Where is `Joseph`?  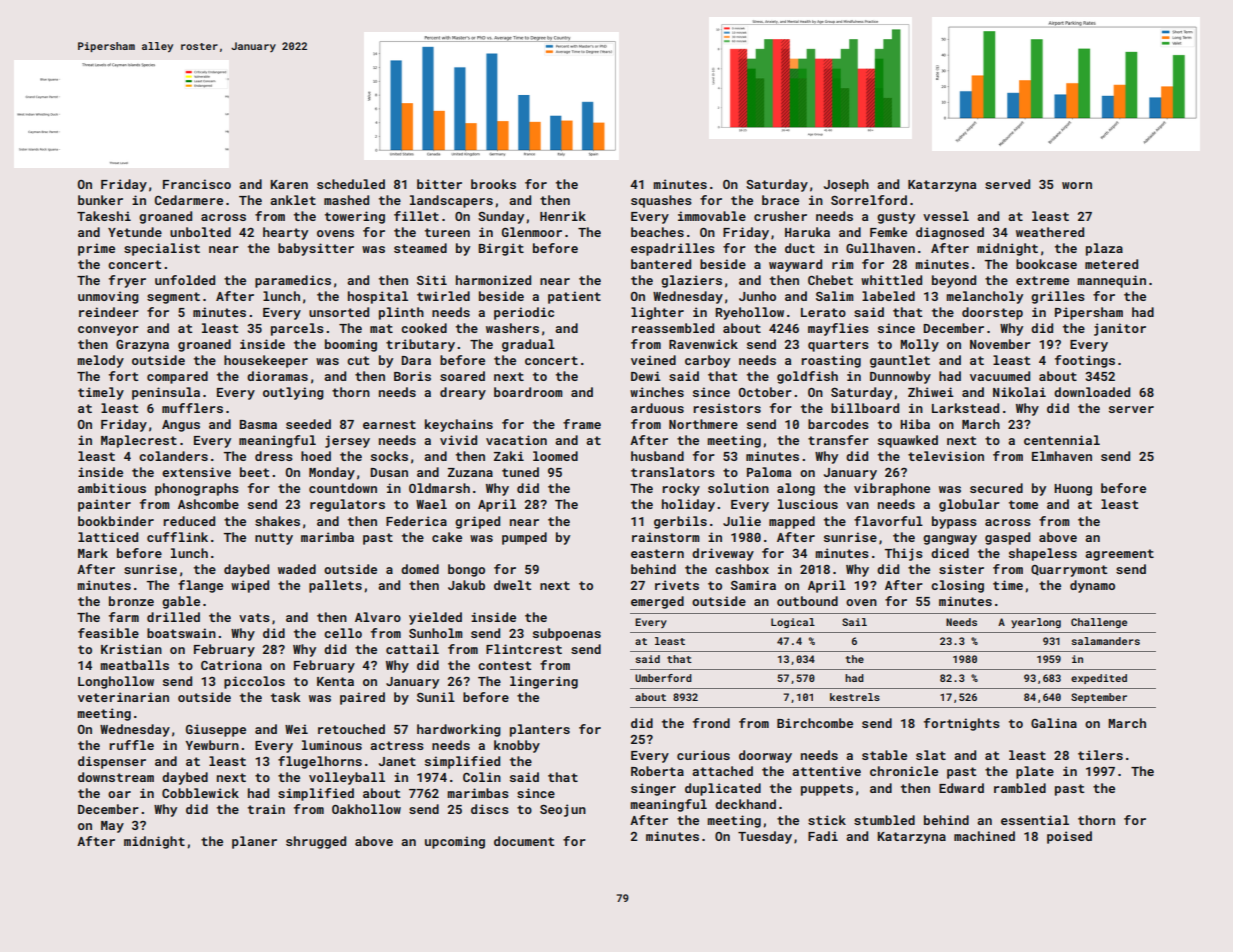 Joseph is located at coordinates (846, 185).
